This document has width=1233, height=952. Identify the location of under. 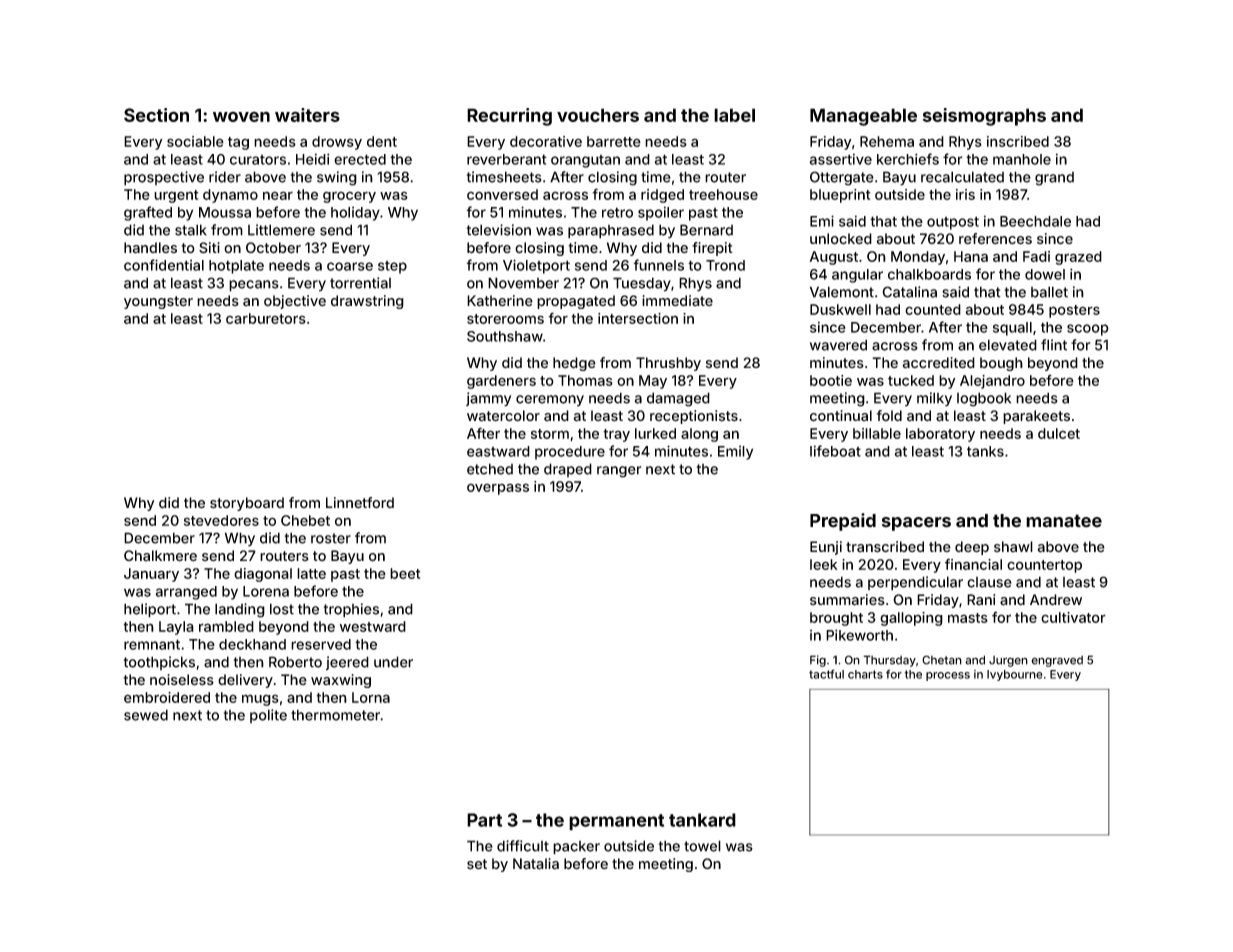
(393, 662).
